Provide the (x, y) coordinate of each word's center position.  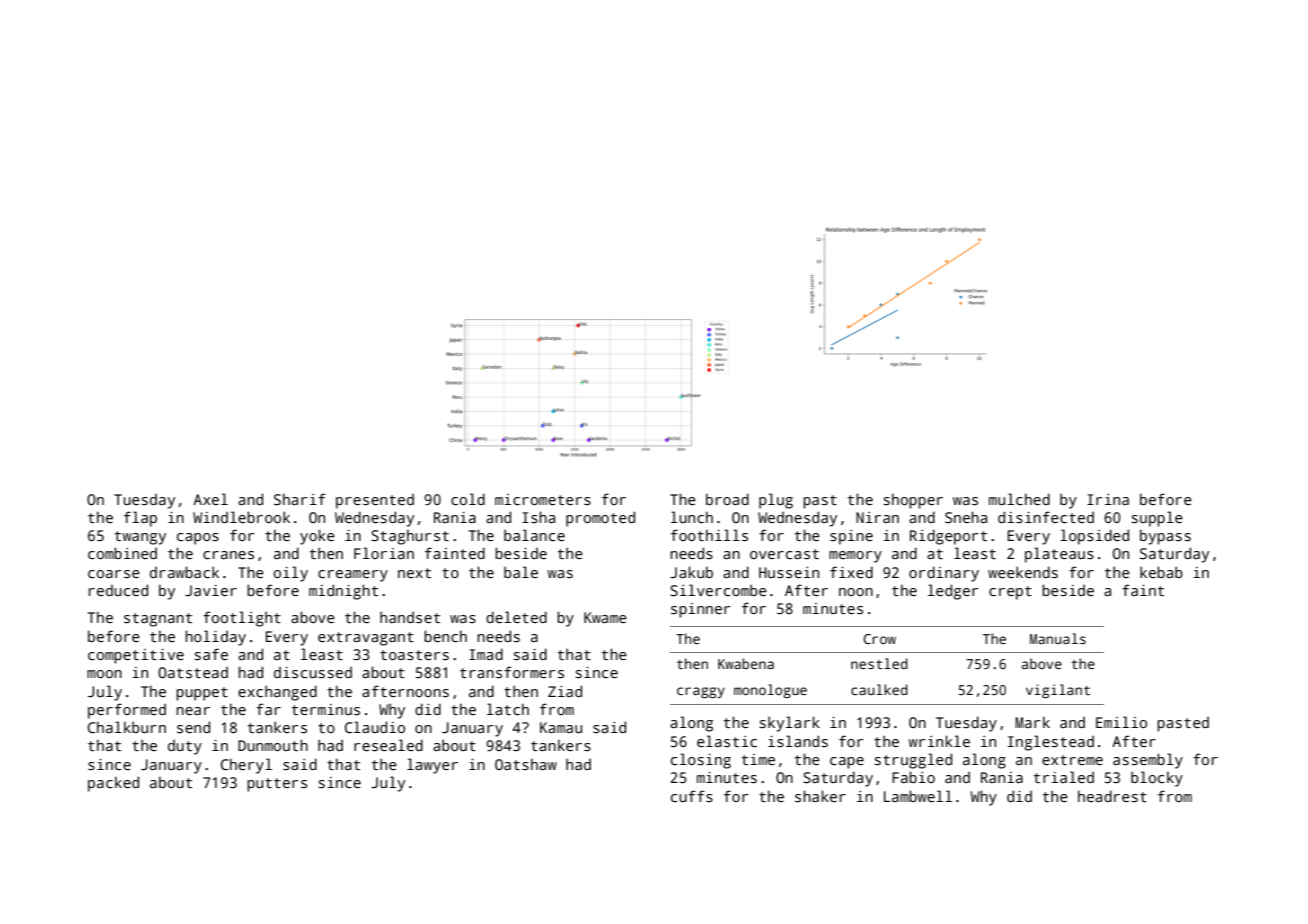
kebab (1161, 572)
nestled (879, 663)
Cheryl (246, 766)
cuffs (692, 796)
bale (521, 572)
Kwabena (746, 663)
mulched (1019, 499)
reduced (118, 590)
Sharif (300, 499)
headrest (1112, 796)
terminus (326, 709)
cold (468, 499)
